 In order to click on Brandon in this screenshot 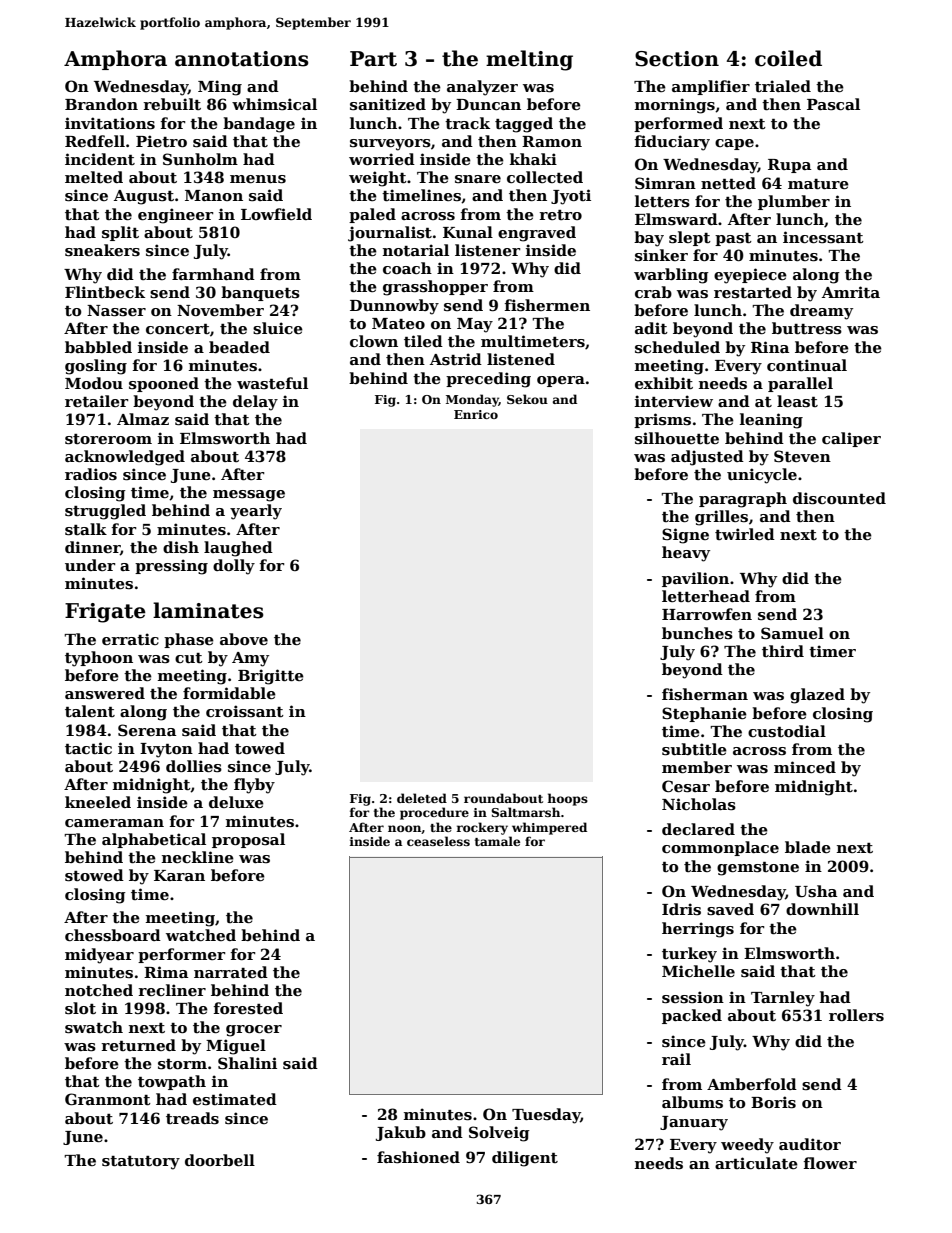, I will do `click(101, 104)`.
